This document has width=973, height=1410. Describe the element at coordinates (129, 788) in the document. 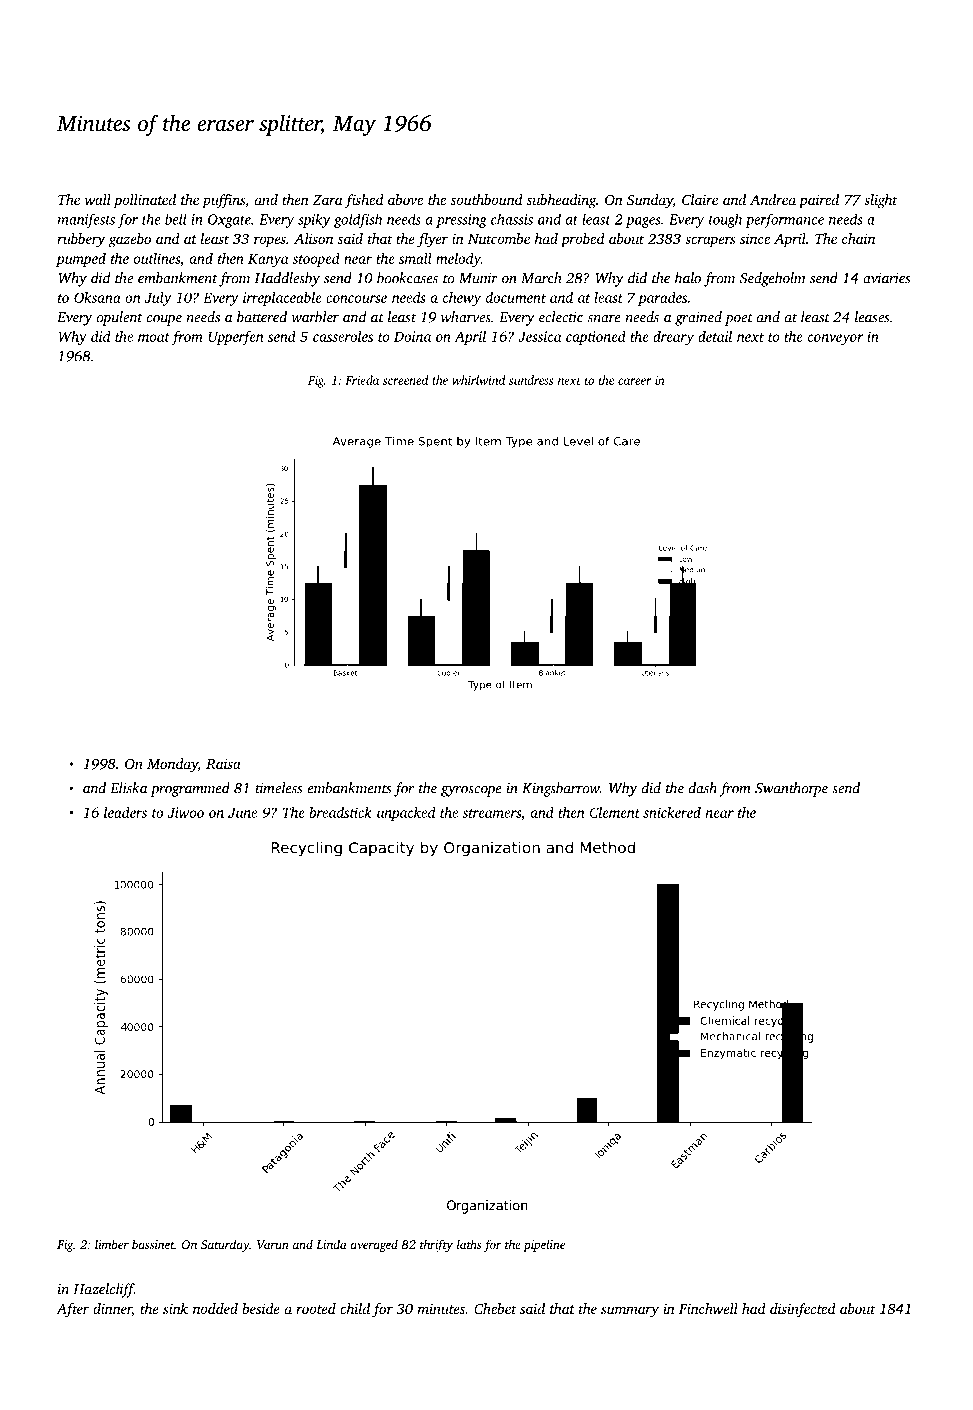

I see `Eliska` at that location.
